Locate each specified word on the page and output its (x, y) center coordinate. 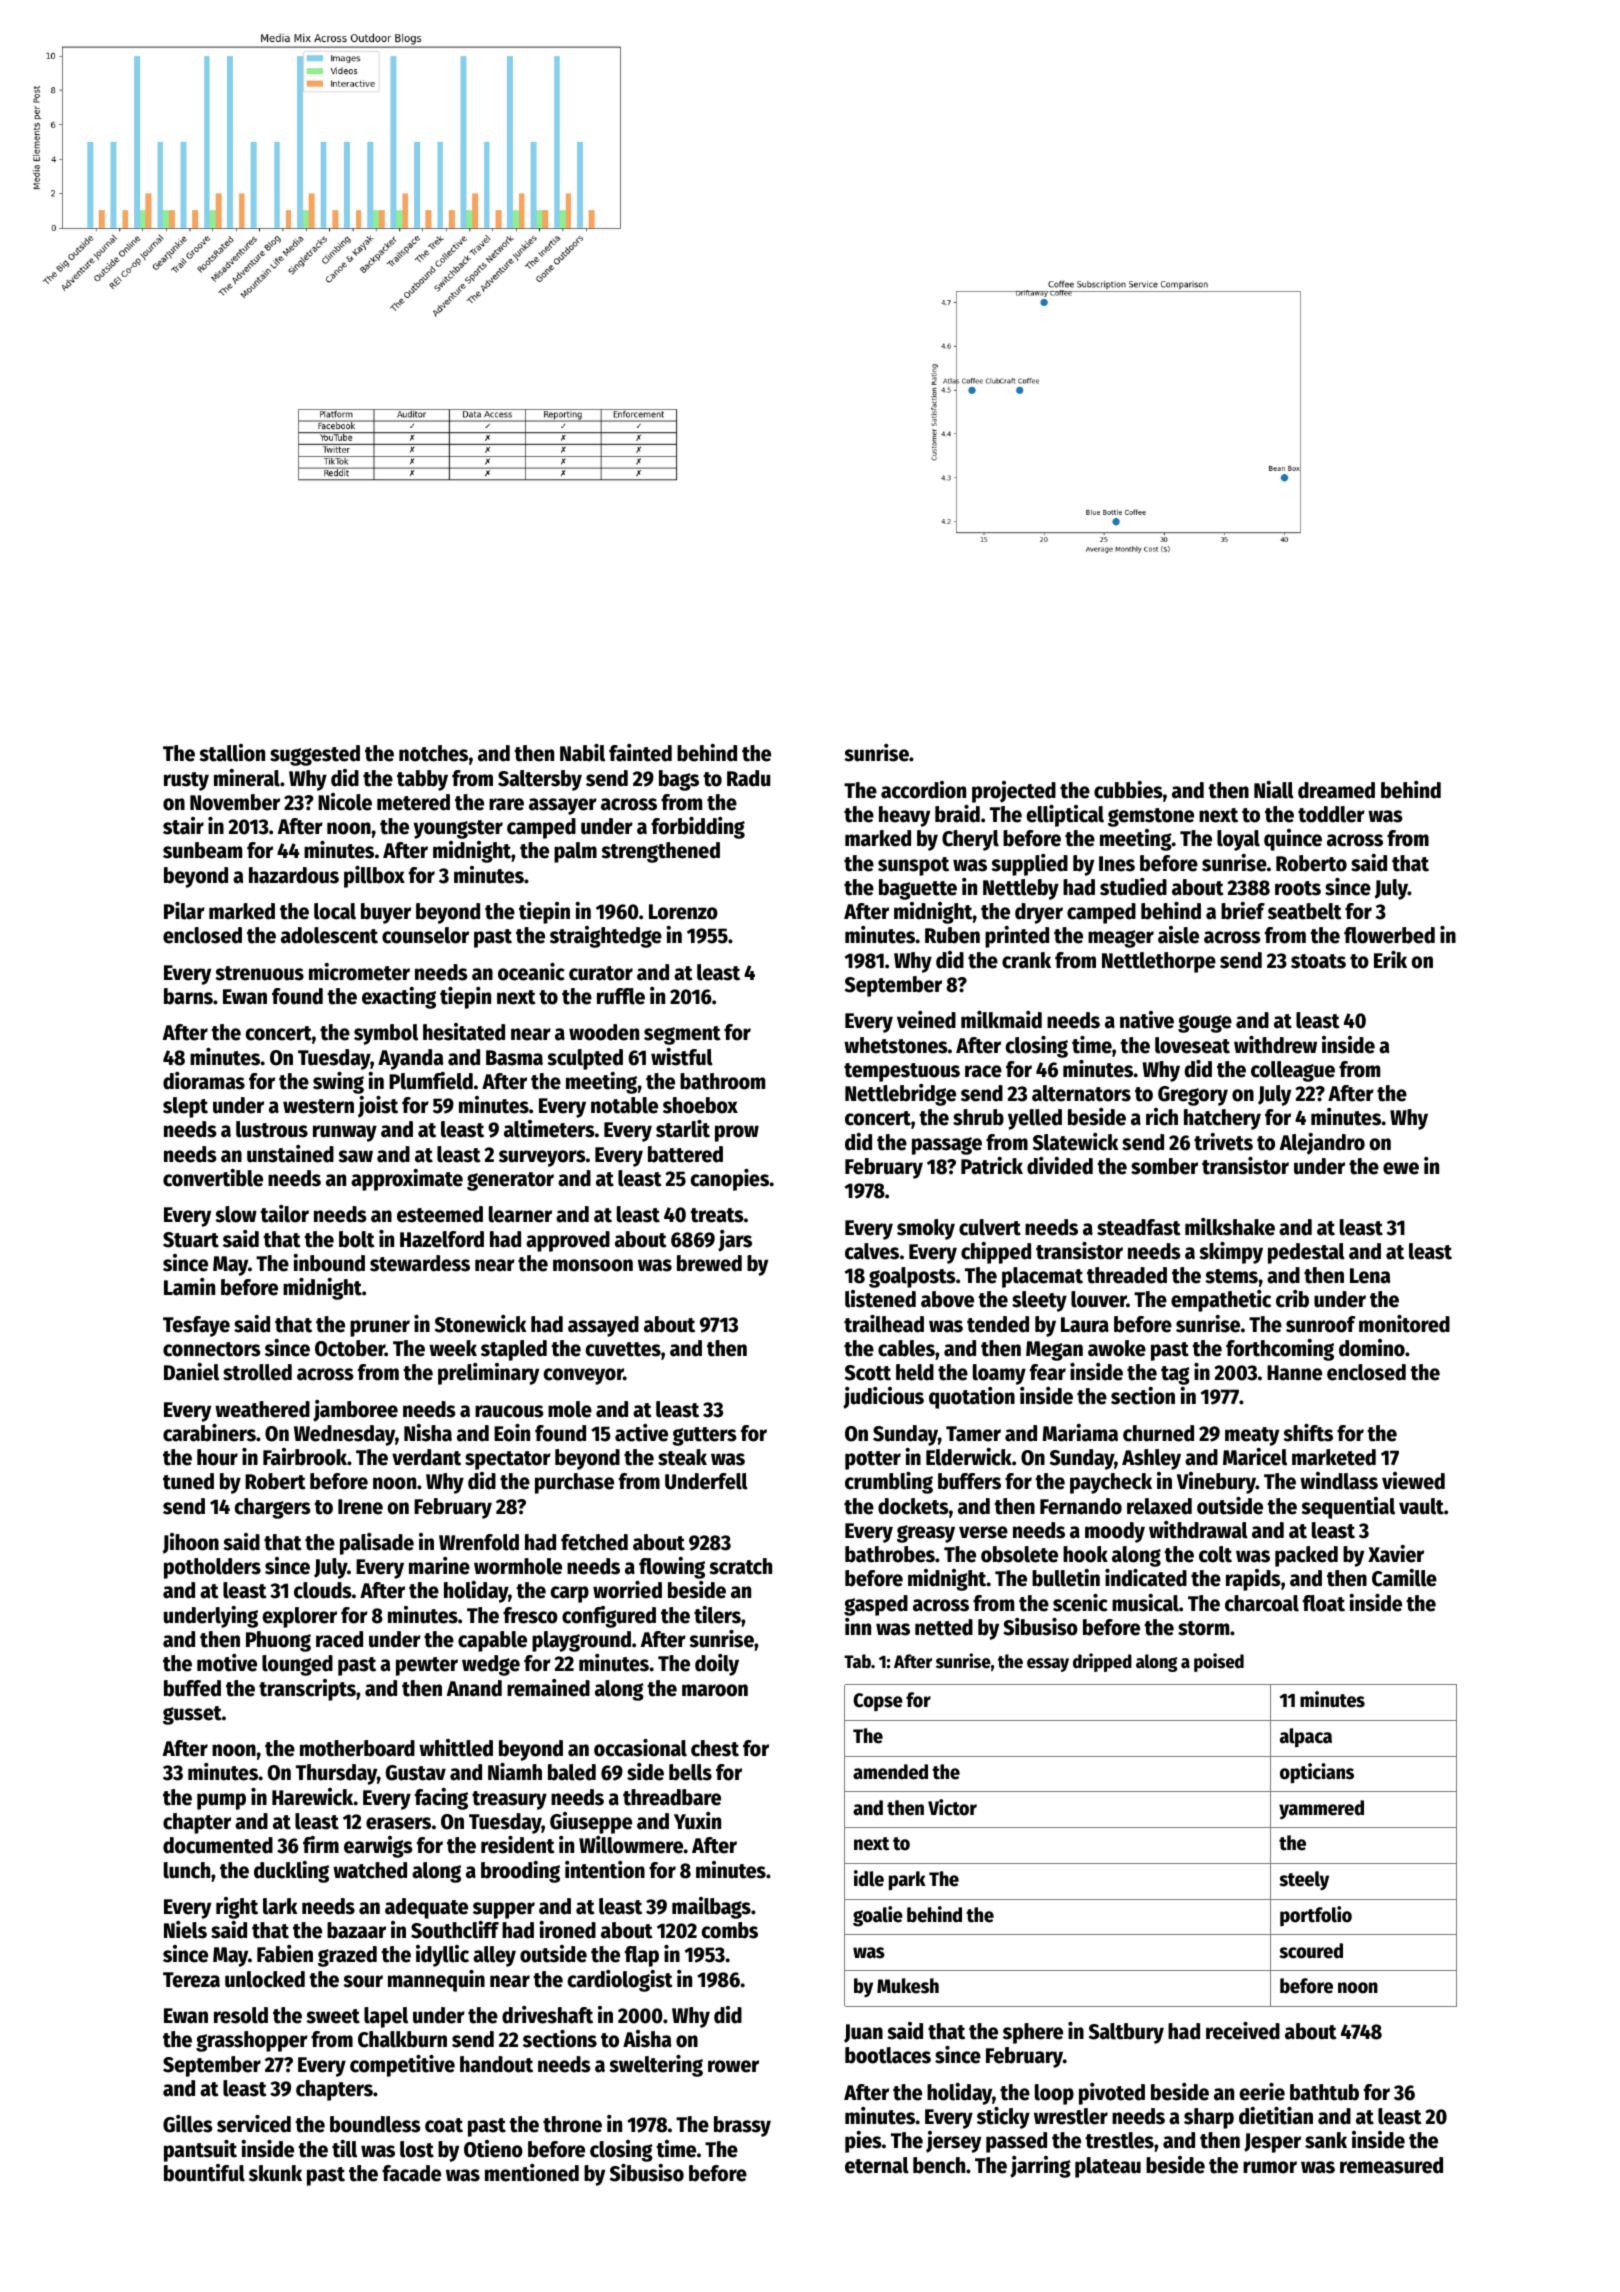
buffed (192, 1688)
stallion (232, 753)
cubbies (1128, 790)
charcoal (1262, 1603)
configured (609, 1617)
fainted (640, 753)
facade (411, 2173)
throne (572, 2124)
